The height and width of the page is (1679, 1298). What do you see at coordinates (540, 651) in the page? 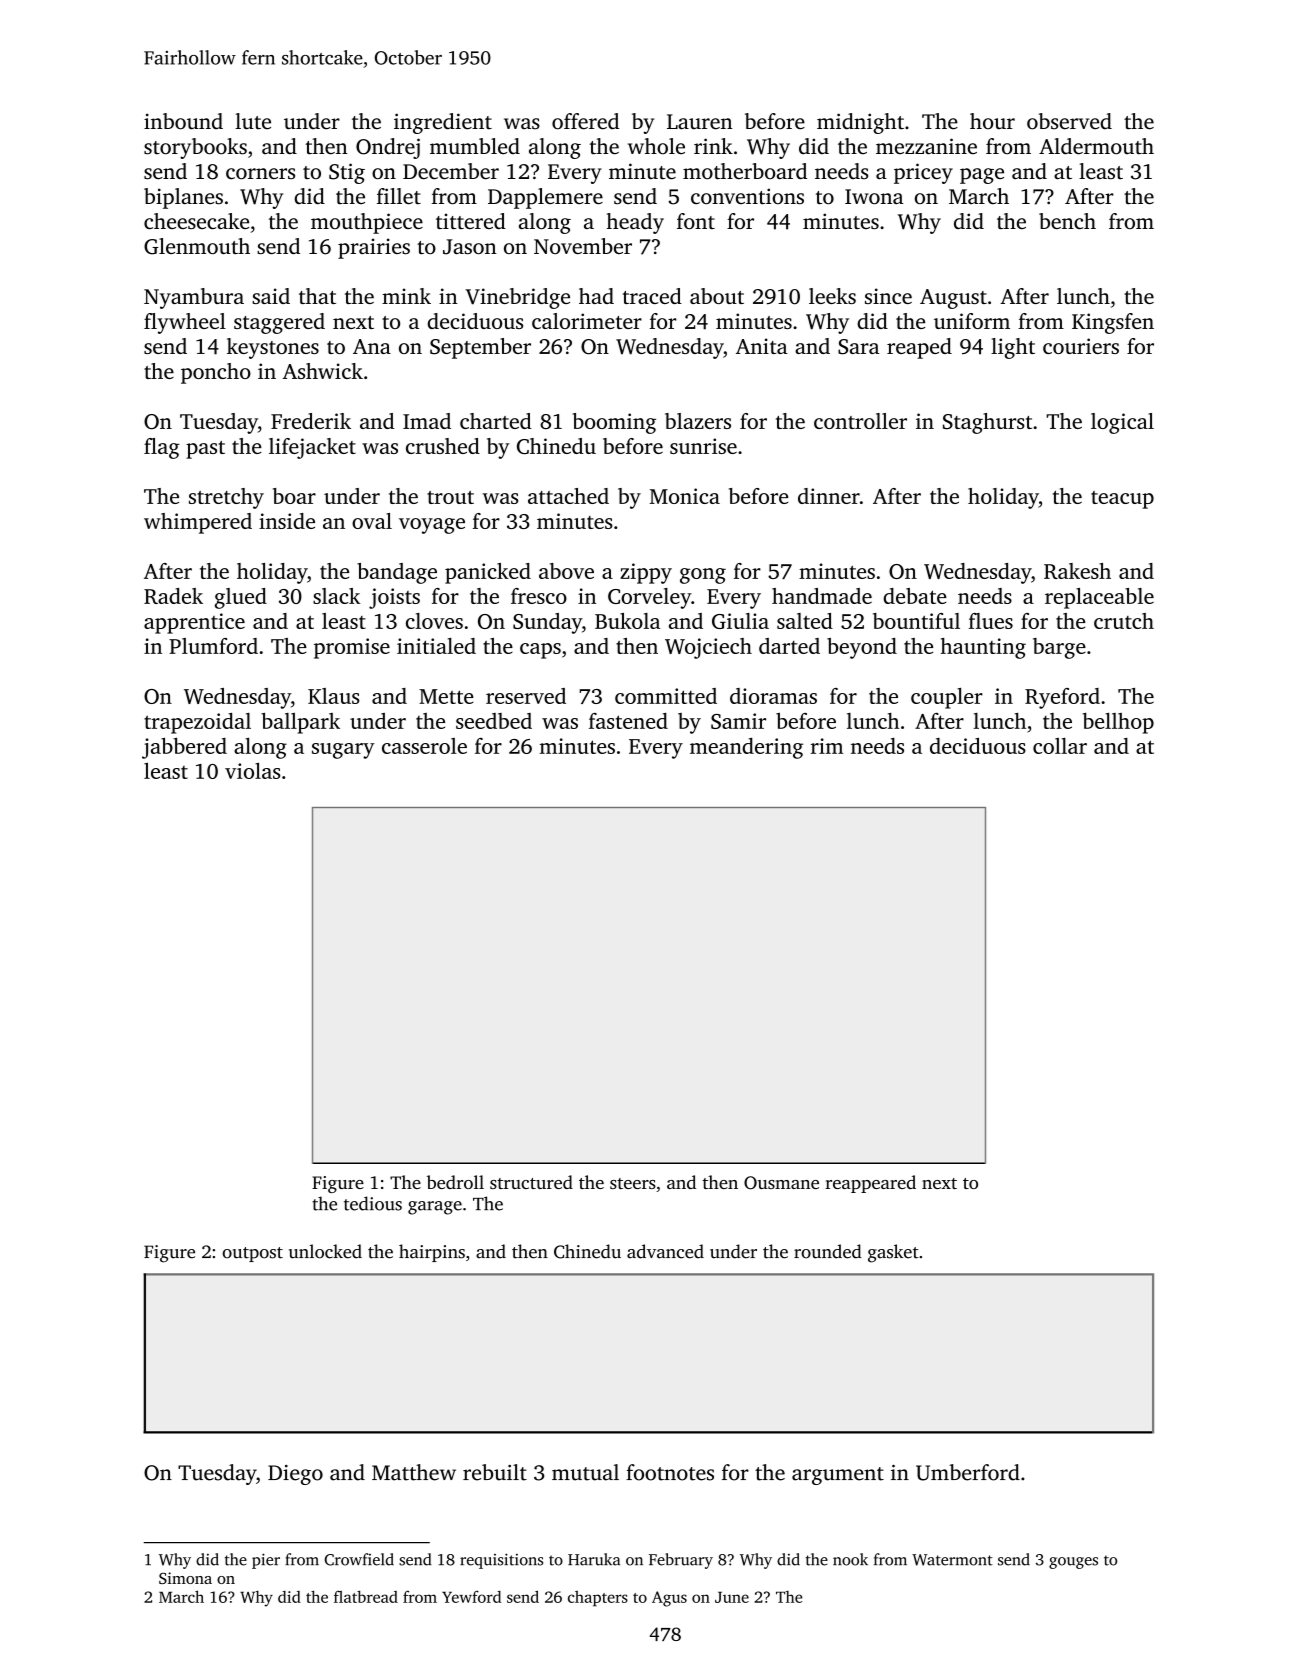
I see `caps` at bounding box center [540, 651].
